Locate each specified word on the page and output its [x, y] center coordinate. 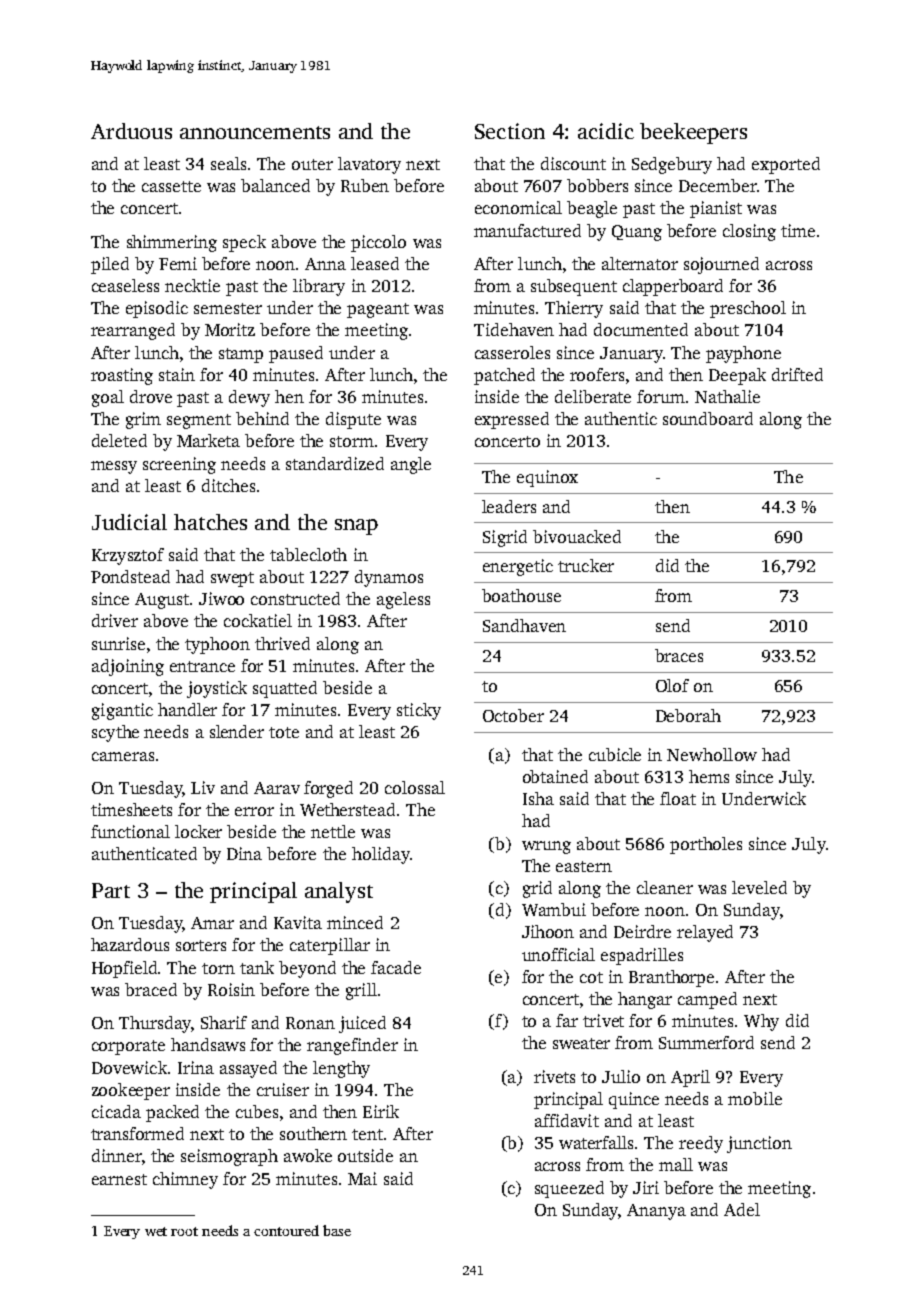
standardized [335, 463]
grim [143, 420]
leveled [759, 887]
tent [367, 1134]
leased [375, 263]
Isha [538, 798]
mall [676, 1164]
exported [786, 165]
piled [110, 265]
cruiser [283, 1089]
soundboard [708, 418]
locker [198, 831]
